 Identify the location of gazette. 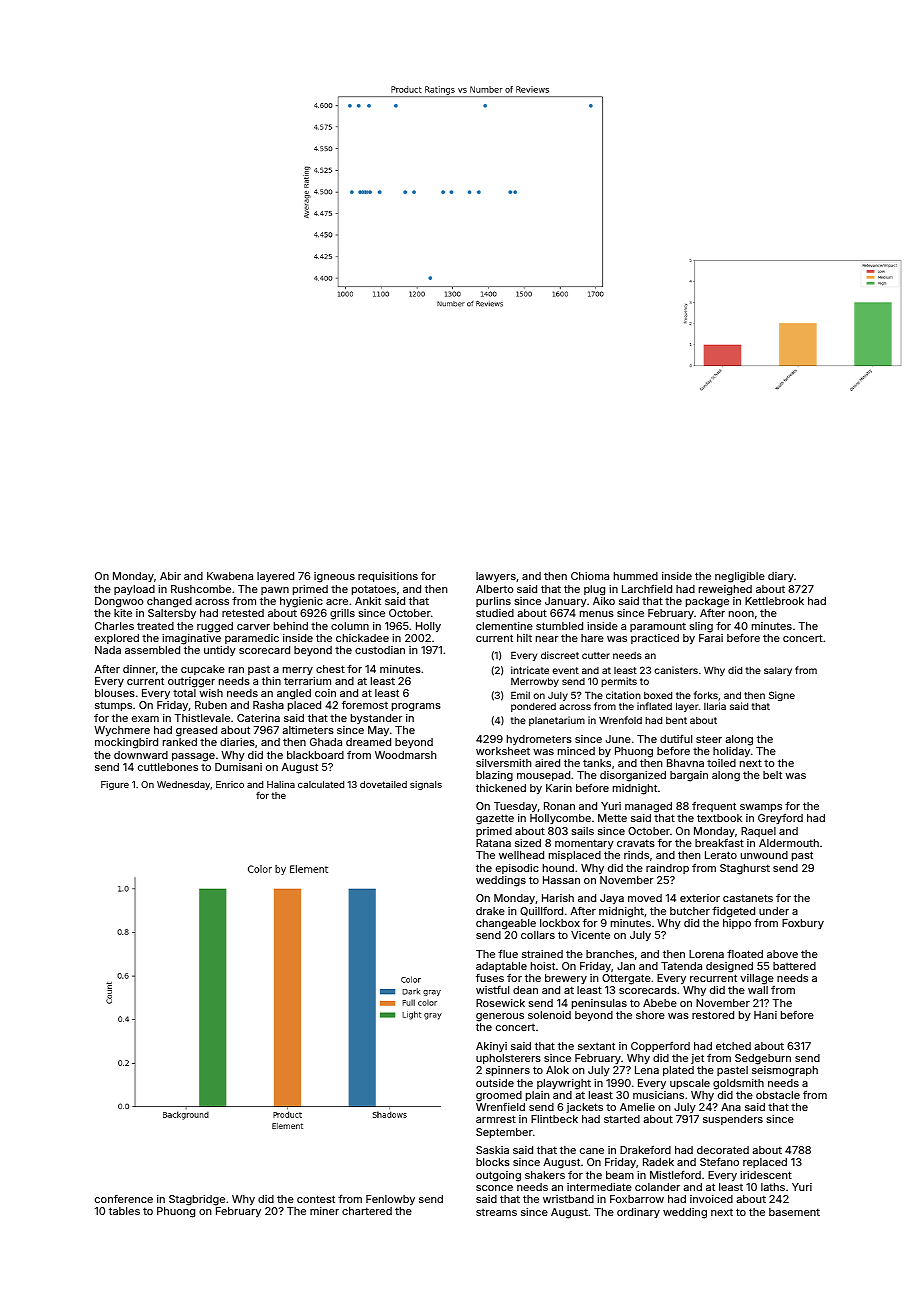
(495, 819).
